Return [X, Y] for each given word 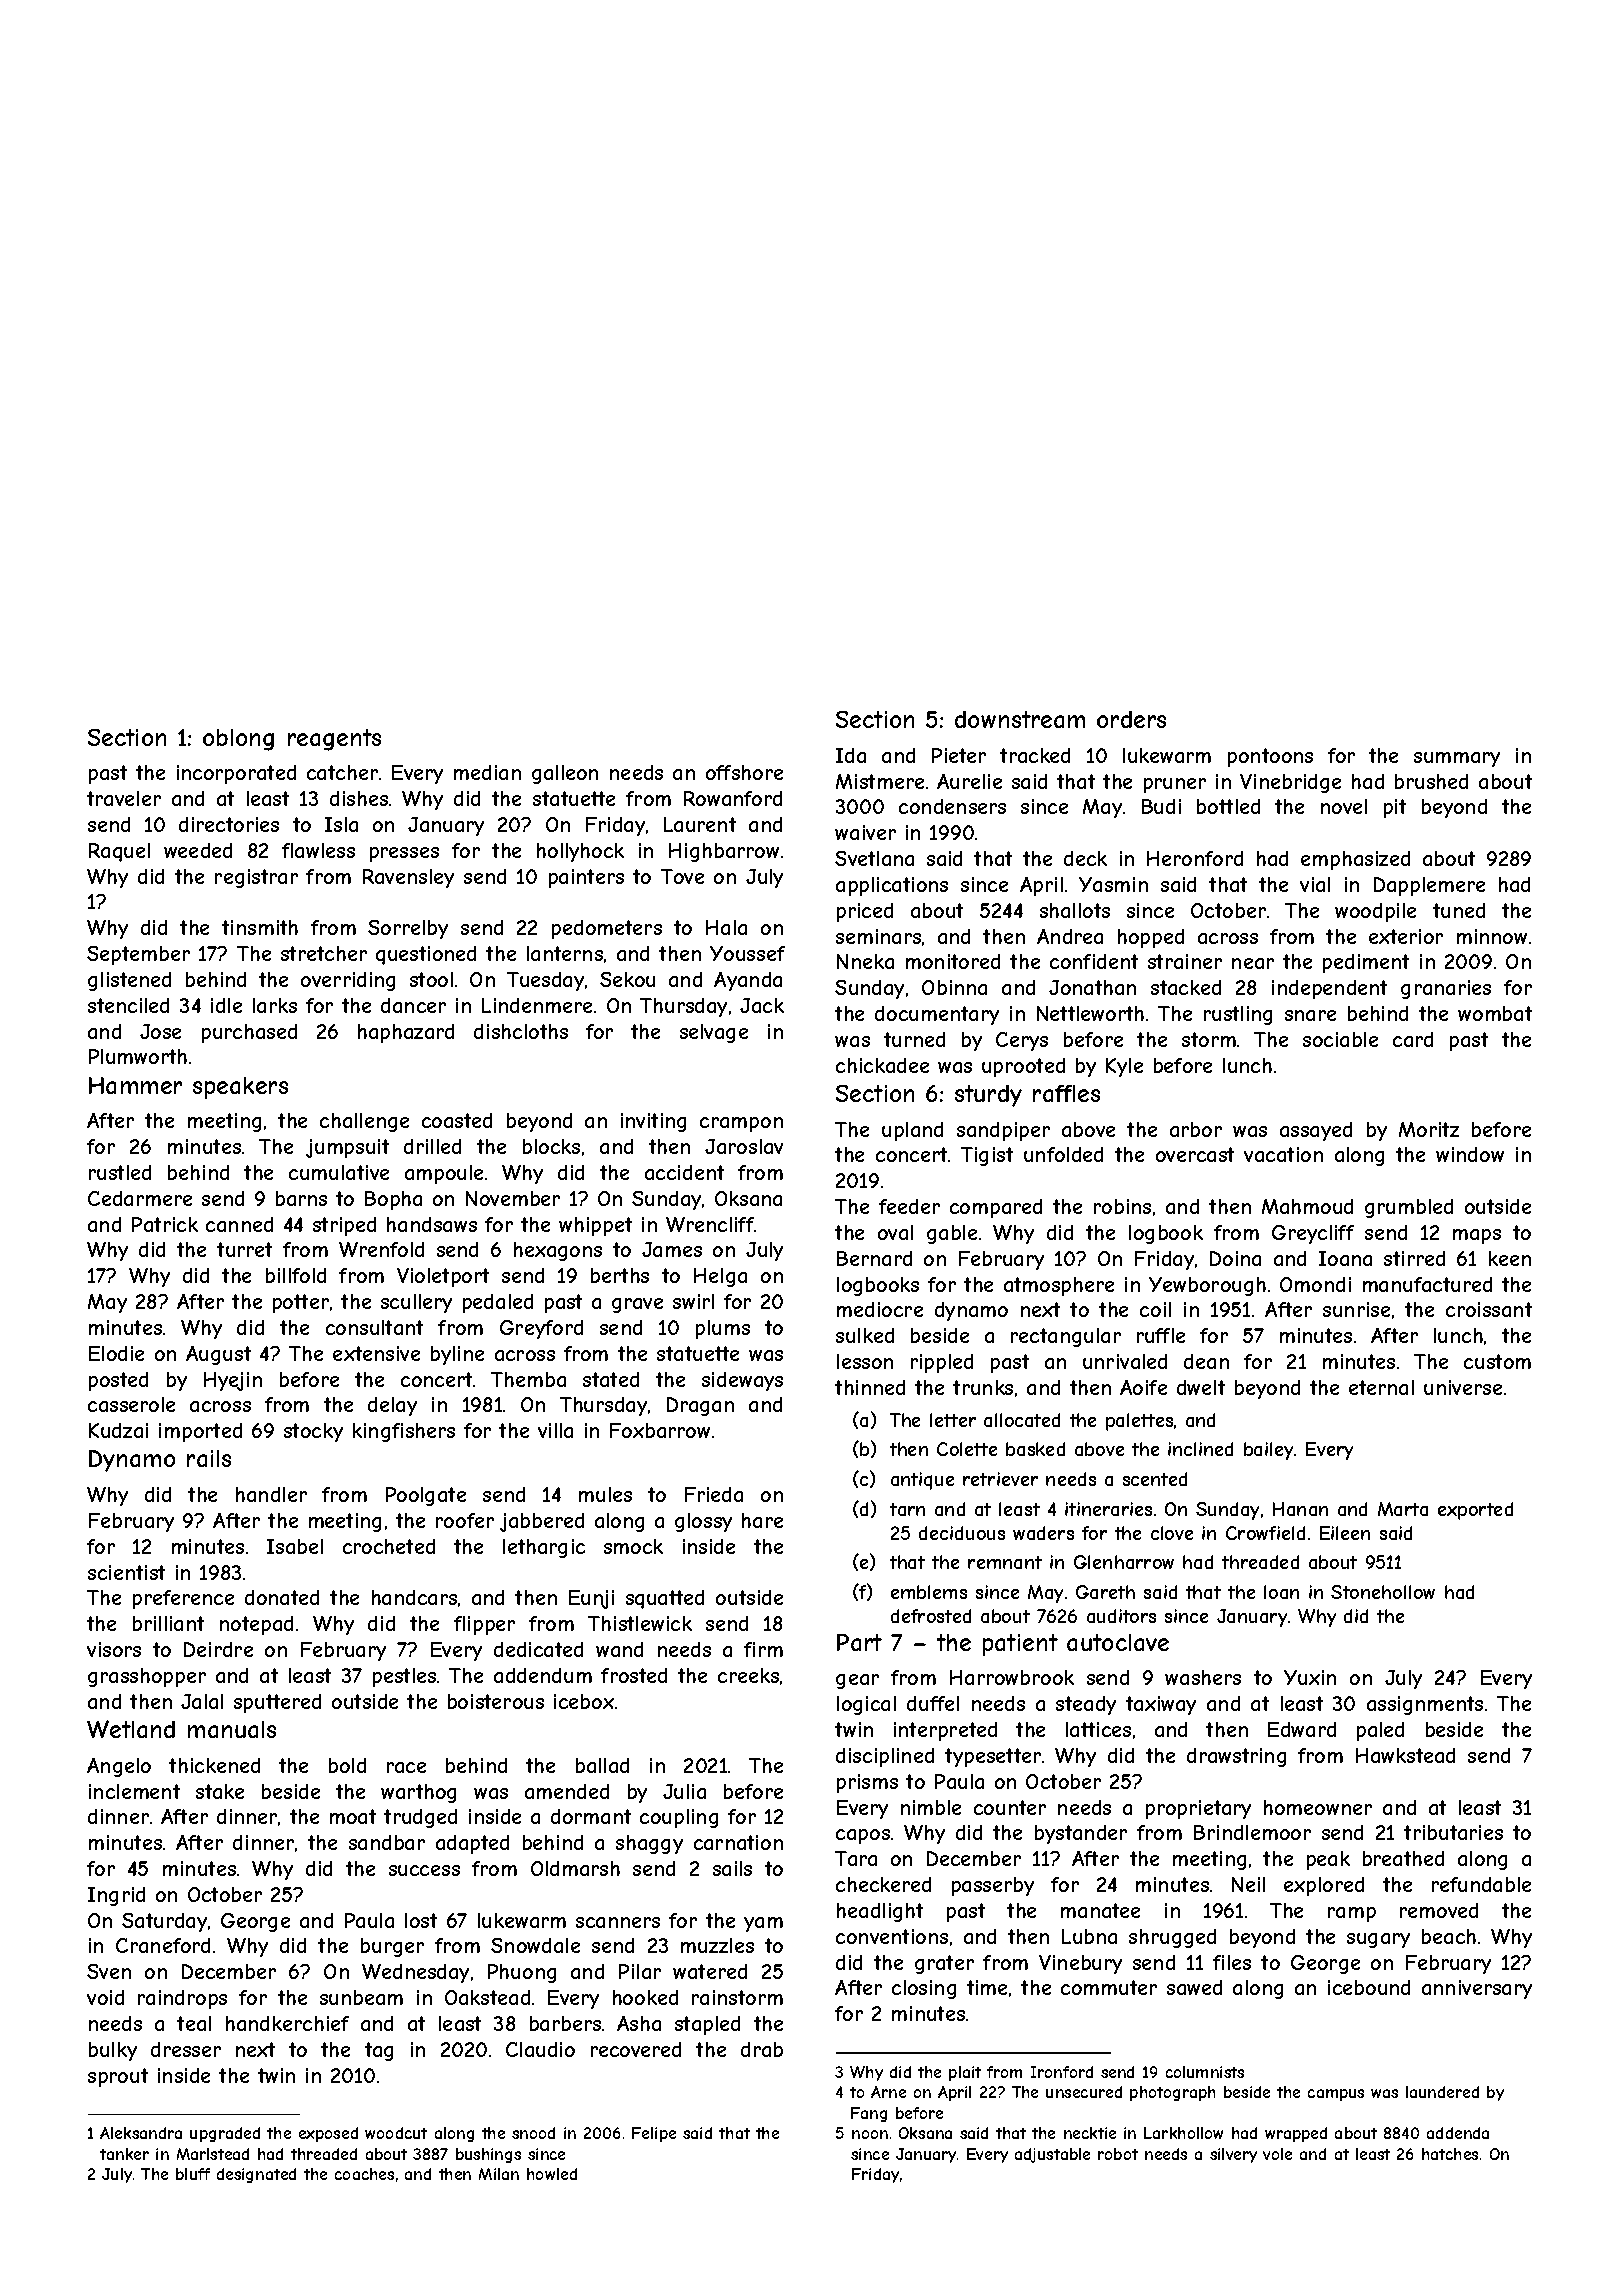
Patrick [165, 1224]
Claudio [540, 2049]
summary [1457, 759]
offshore [744, 772]
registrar [256, 878]
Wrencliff [710, 1224]
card [1413, 1039]
